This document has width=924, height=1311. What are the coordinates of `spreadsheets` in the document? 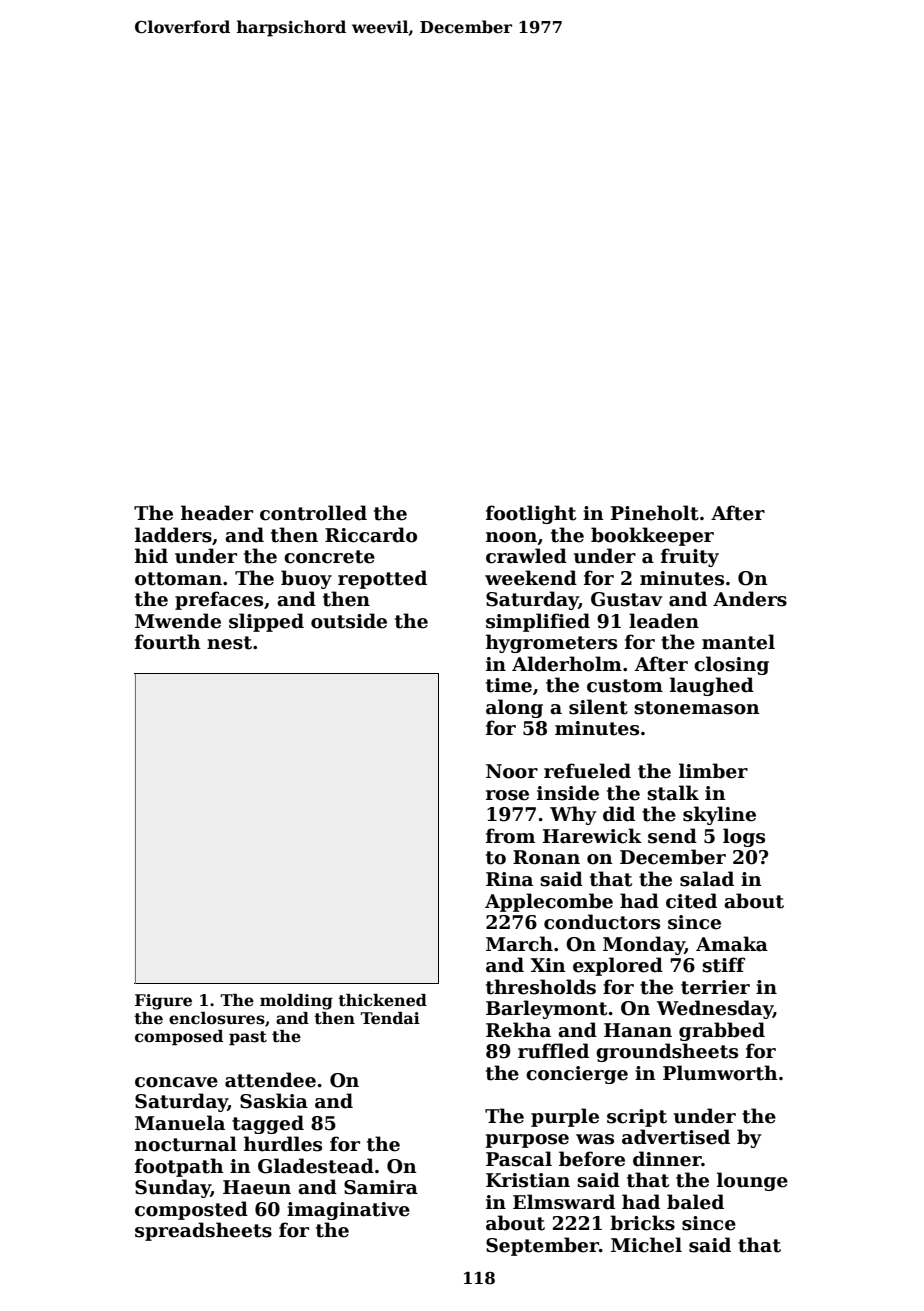 It's located at (203, 1231).
